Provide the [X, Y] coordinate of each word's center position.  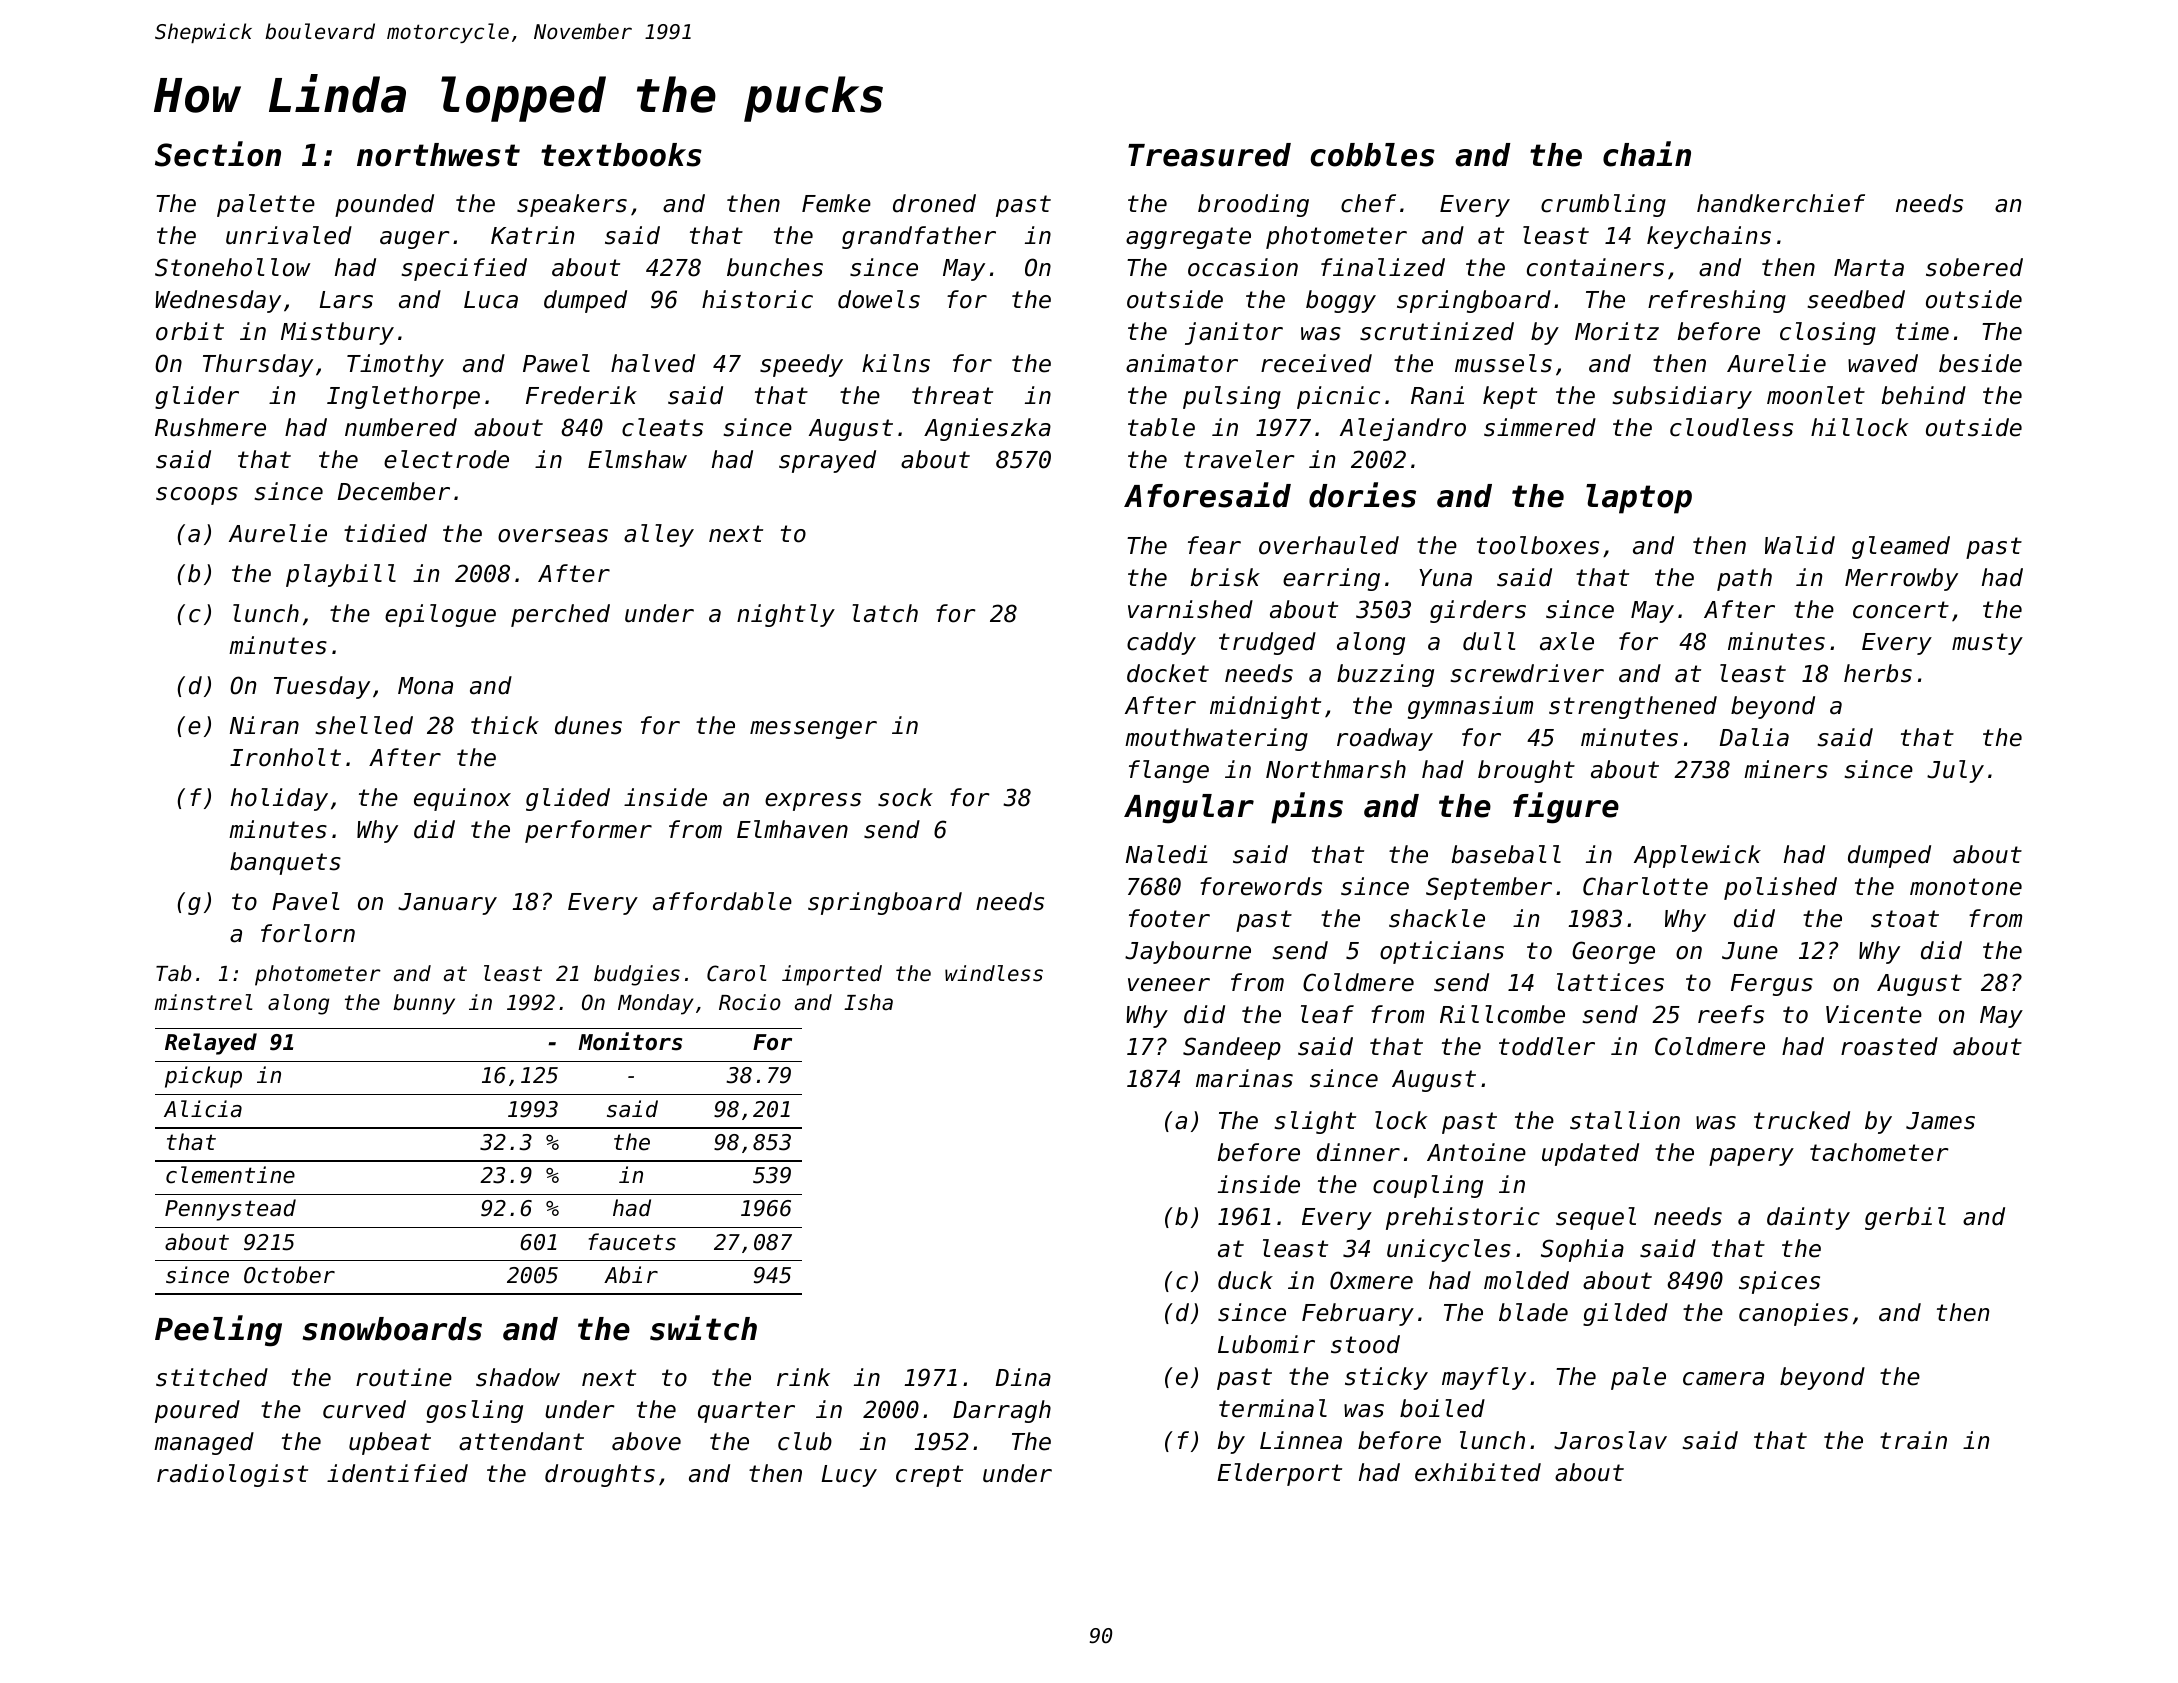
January [447, 904]
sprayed [827, 461]
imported [832, 975]
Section [218, 154]
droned [934, 203]
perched [560, 615]
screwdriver [1527, 673]
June [1750, 951]
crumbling [1603, 205]
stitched [212, 1377]
